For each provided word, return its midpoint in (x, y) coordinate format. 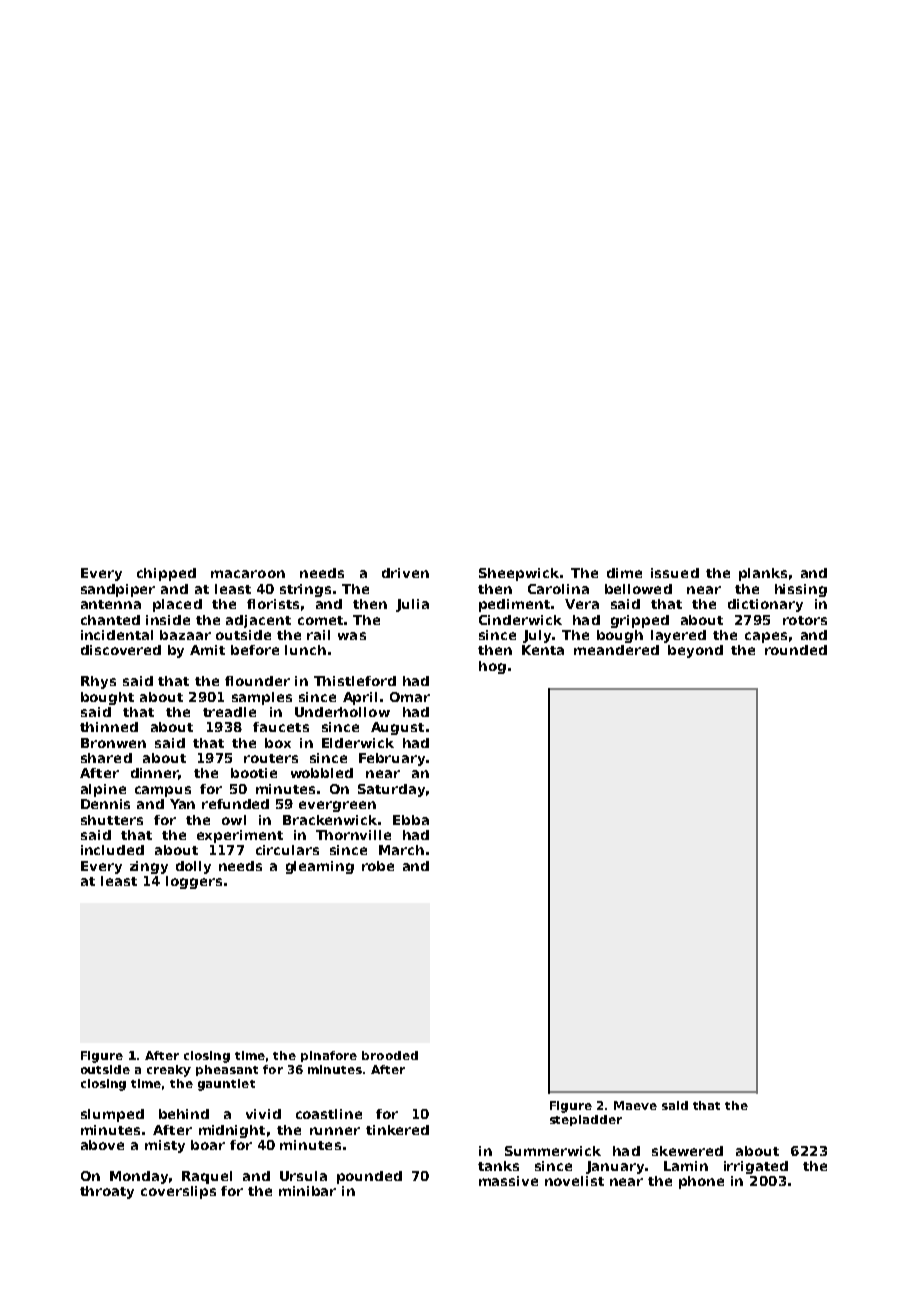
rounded (796, 650)
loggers (194, 882)
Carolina (558, 589)
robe (378, 866)
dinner (154, 773)
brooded (390, 1055)
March (401, 850)
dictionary (765, 605)
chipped (166, 574)
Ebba (411, 820)
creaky (169, 1071)
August (397, 728)
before (255, 650)
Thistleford (355, 681)
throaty (107, 1192)
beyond (695, 651)
